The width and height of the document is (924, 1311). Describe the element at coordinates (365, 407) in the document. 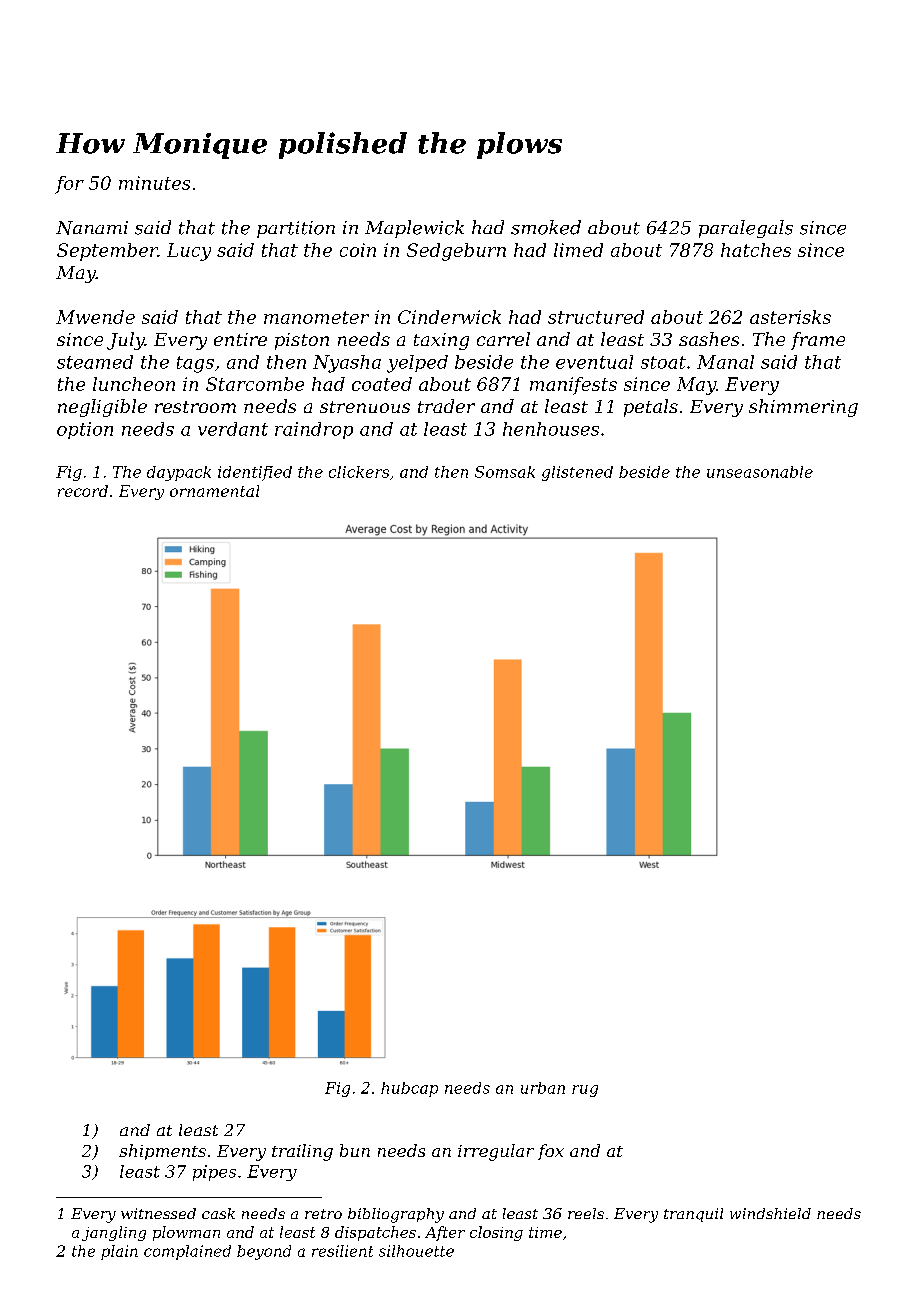

I see `strenuous` at that location.
